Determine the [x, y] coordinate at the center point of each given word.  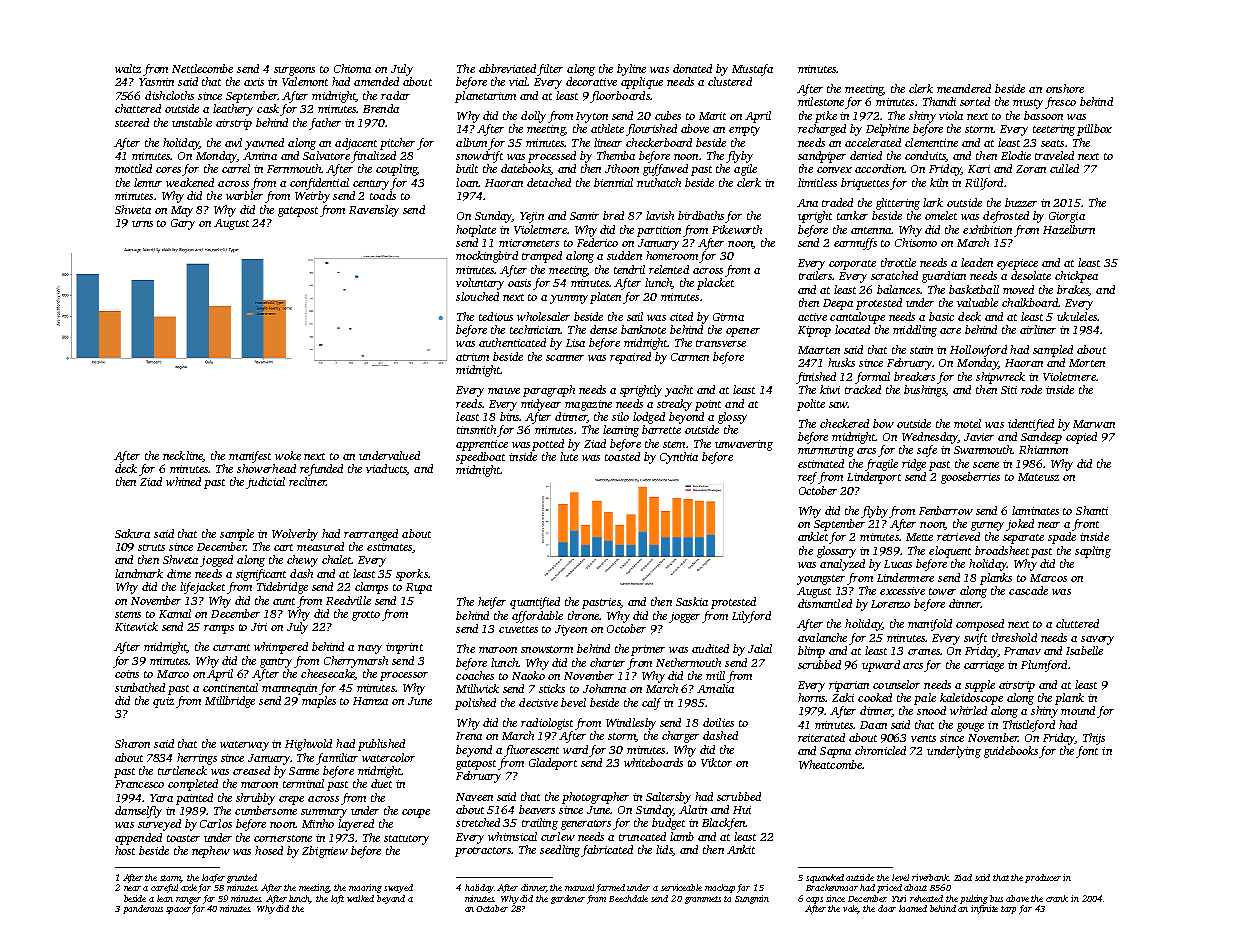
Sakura [132, 533]
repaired [630, 358]
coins [127, 674]
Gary [183, 224]
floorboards [620, 97]
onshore [1065, 88]
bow [883, 423]
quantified [535, 603]
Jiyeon [571, 630]
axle [189, 887]
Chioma [352, 68]
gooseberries [970, 478]
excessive [902, 591]
